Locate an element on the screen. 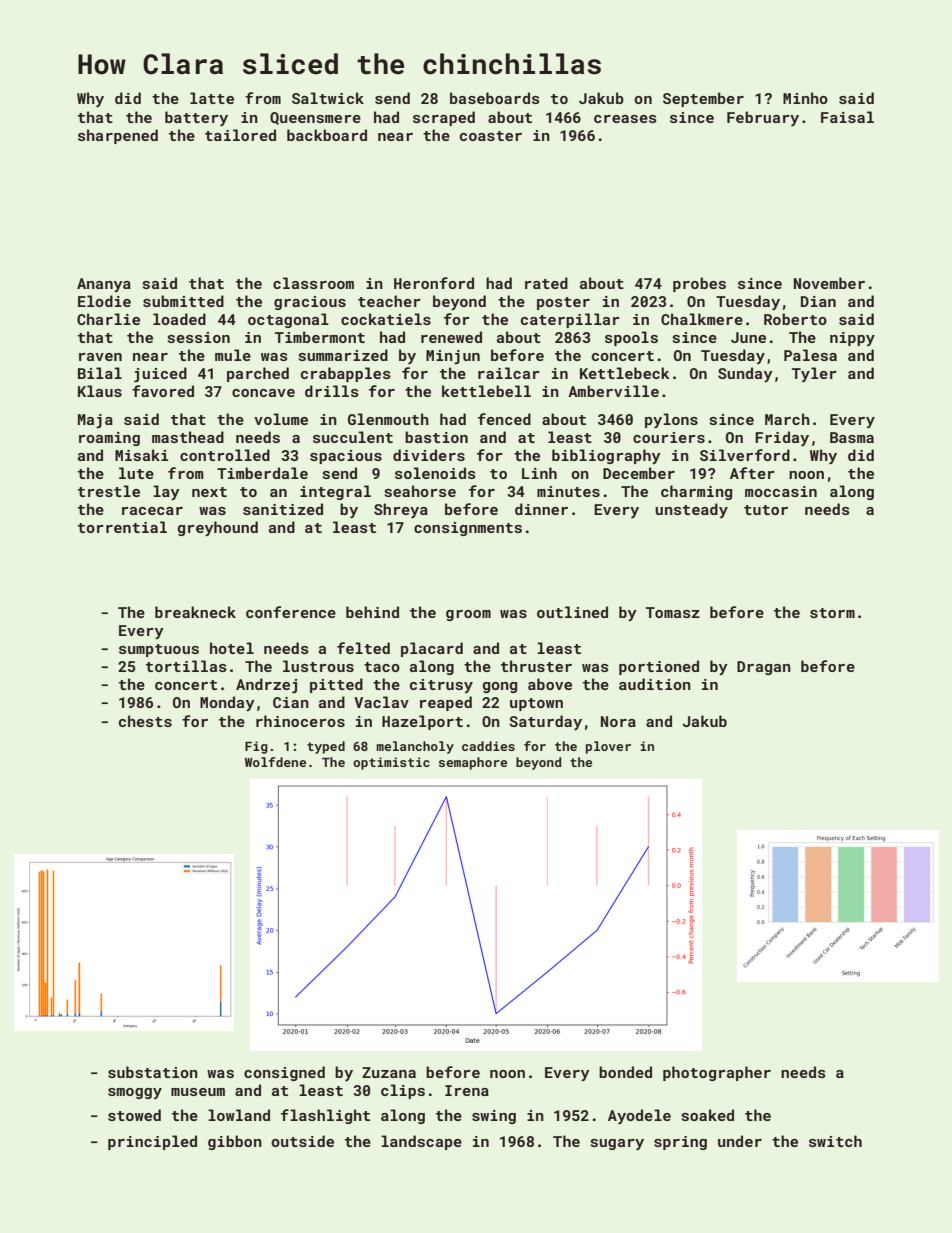 This screenshot has width=952, height=1233. clips is located at coordinates (403, 1091).
